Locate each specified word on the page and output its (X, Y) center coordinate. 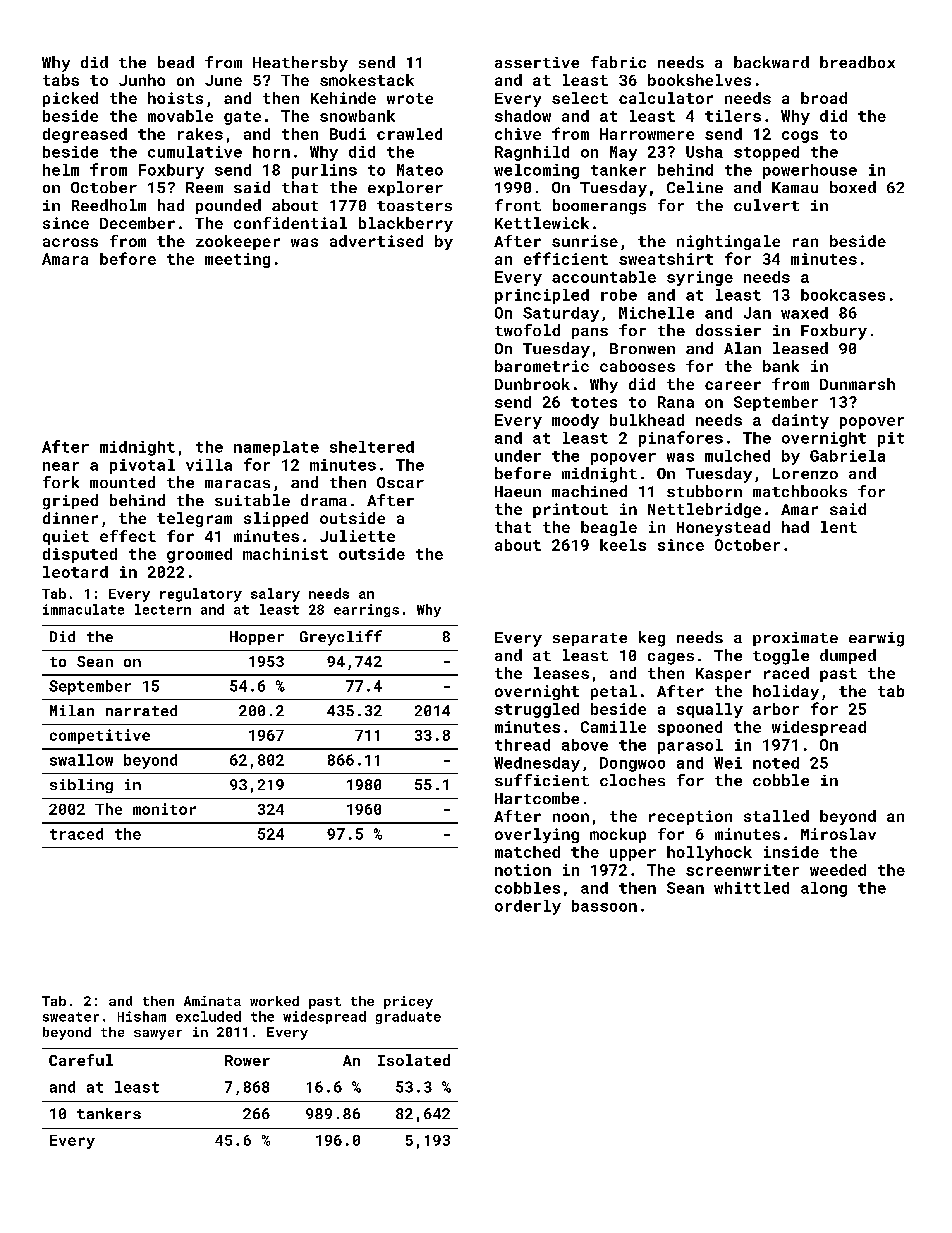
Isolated (414, 1060)
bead (176, 62)
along (824, 889)
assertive (537, 62)
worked (274, 1001)
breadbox (857, 62)
